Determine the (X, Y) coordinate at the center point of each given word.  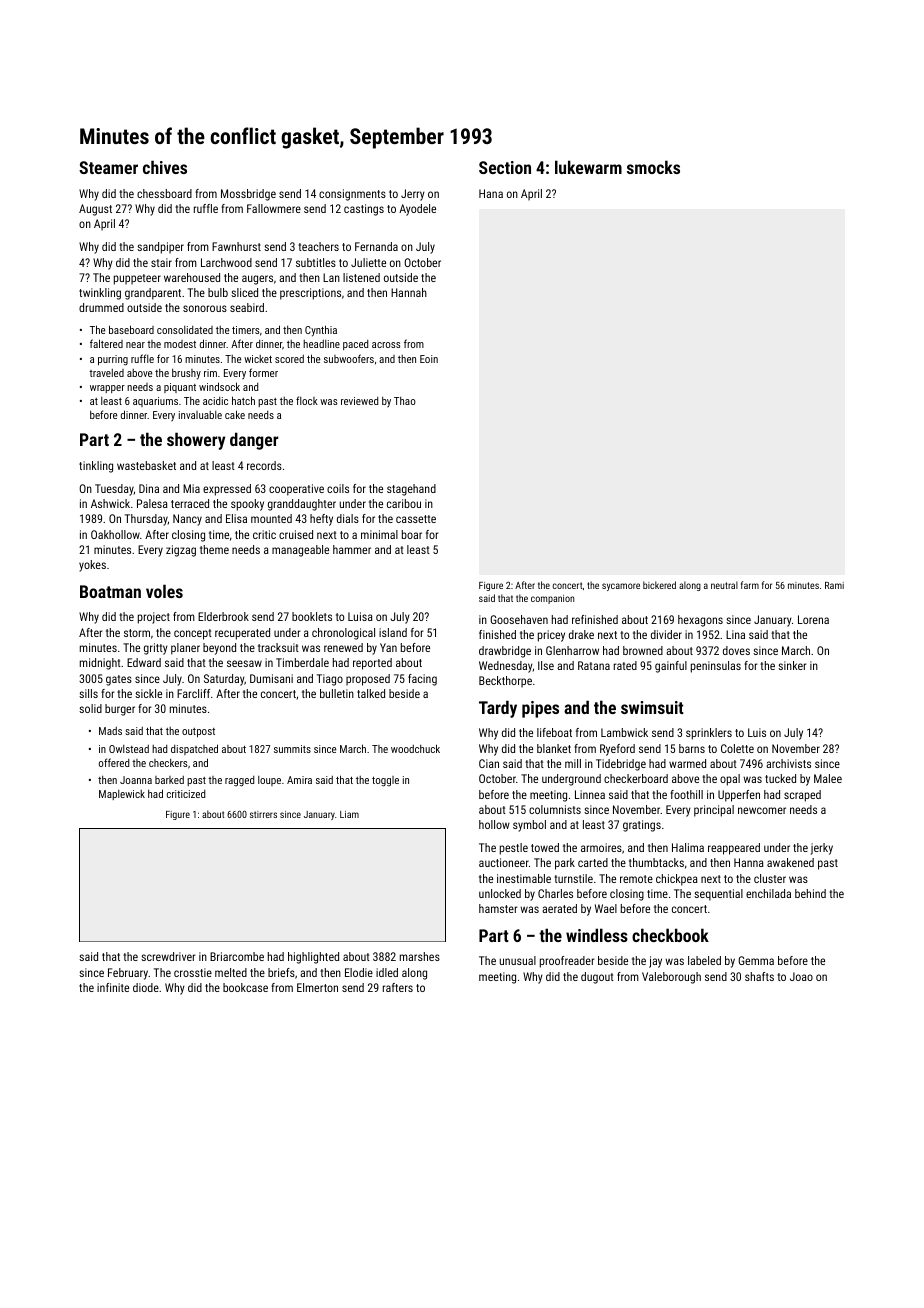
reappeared (734, 849)
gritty (156, 649)
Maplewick (122, 795)
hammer (352, 549)
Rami (834, 585)
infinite (113, 987)
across (386, 345)
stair (161, 262)
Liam (349, 814)
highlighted (313, 958)
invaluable (200, 415)
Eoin (429, 359)
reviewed (359, 401)
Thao (405, 401)
